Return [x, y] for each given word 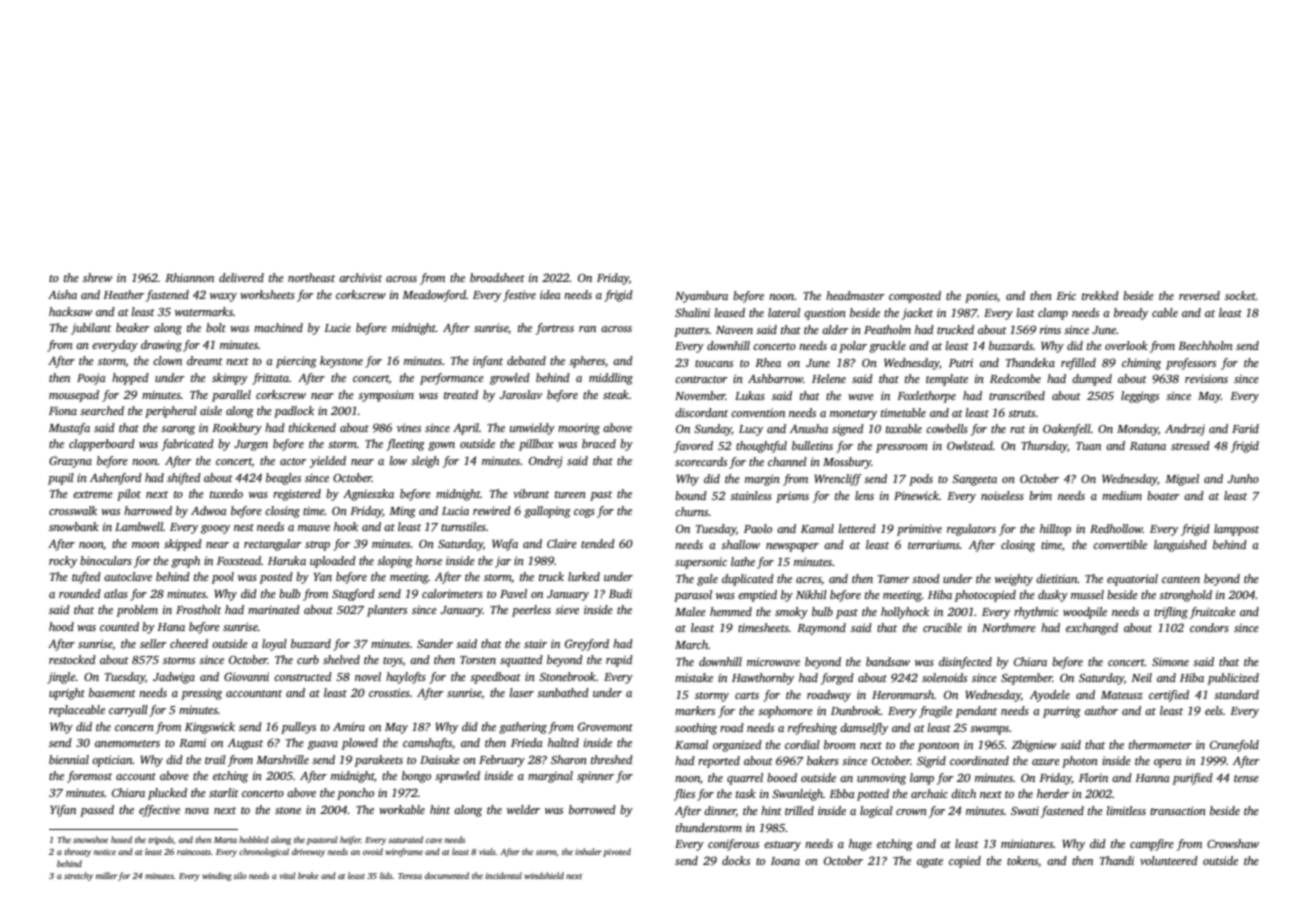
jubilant [91, 329]
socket [1240, 295]
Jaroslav [521, 394]
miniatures [1027, 843]
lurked [584, 576]
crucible [942, 627]
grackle [887, 347]
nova [197, 811]
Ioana [785, 861]
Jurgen [251, 445]
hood [61, 626]
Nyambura [701, 297]
